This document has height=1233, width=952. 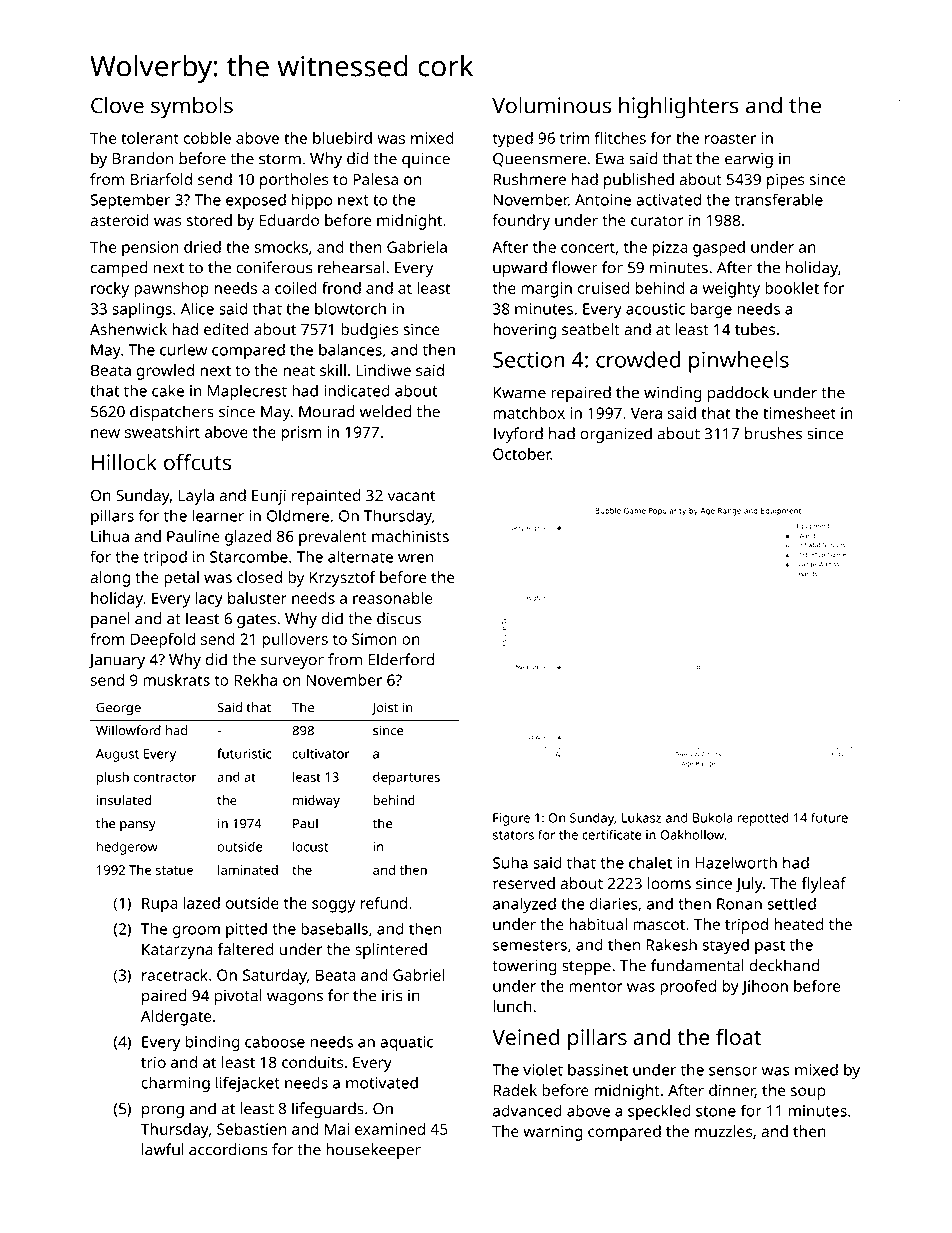 I want to click on lunch, so click(x=512, y=1006).
